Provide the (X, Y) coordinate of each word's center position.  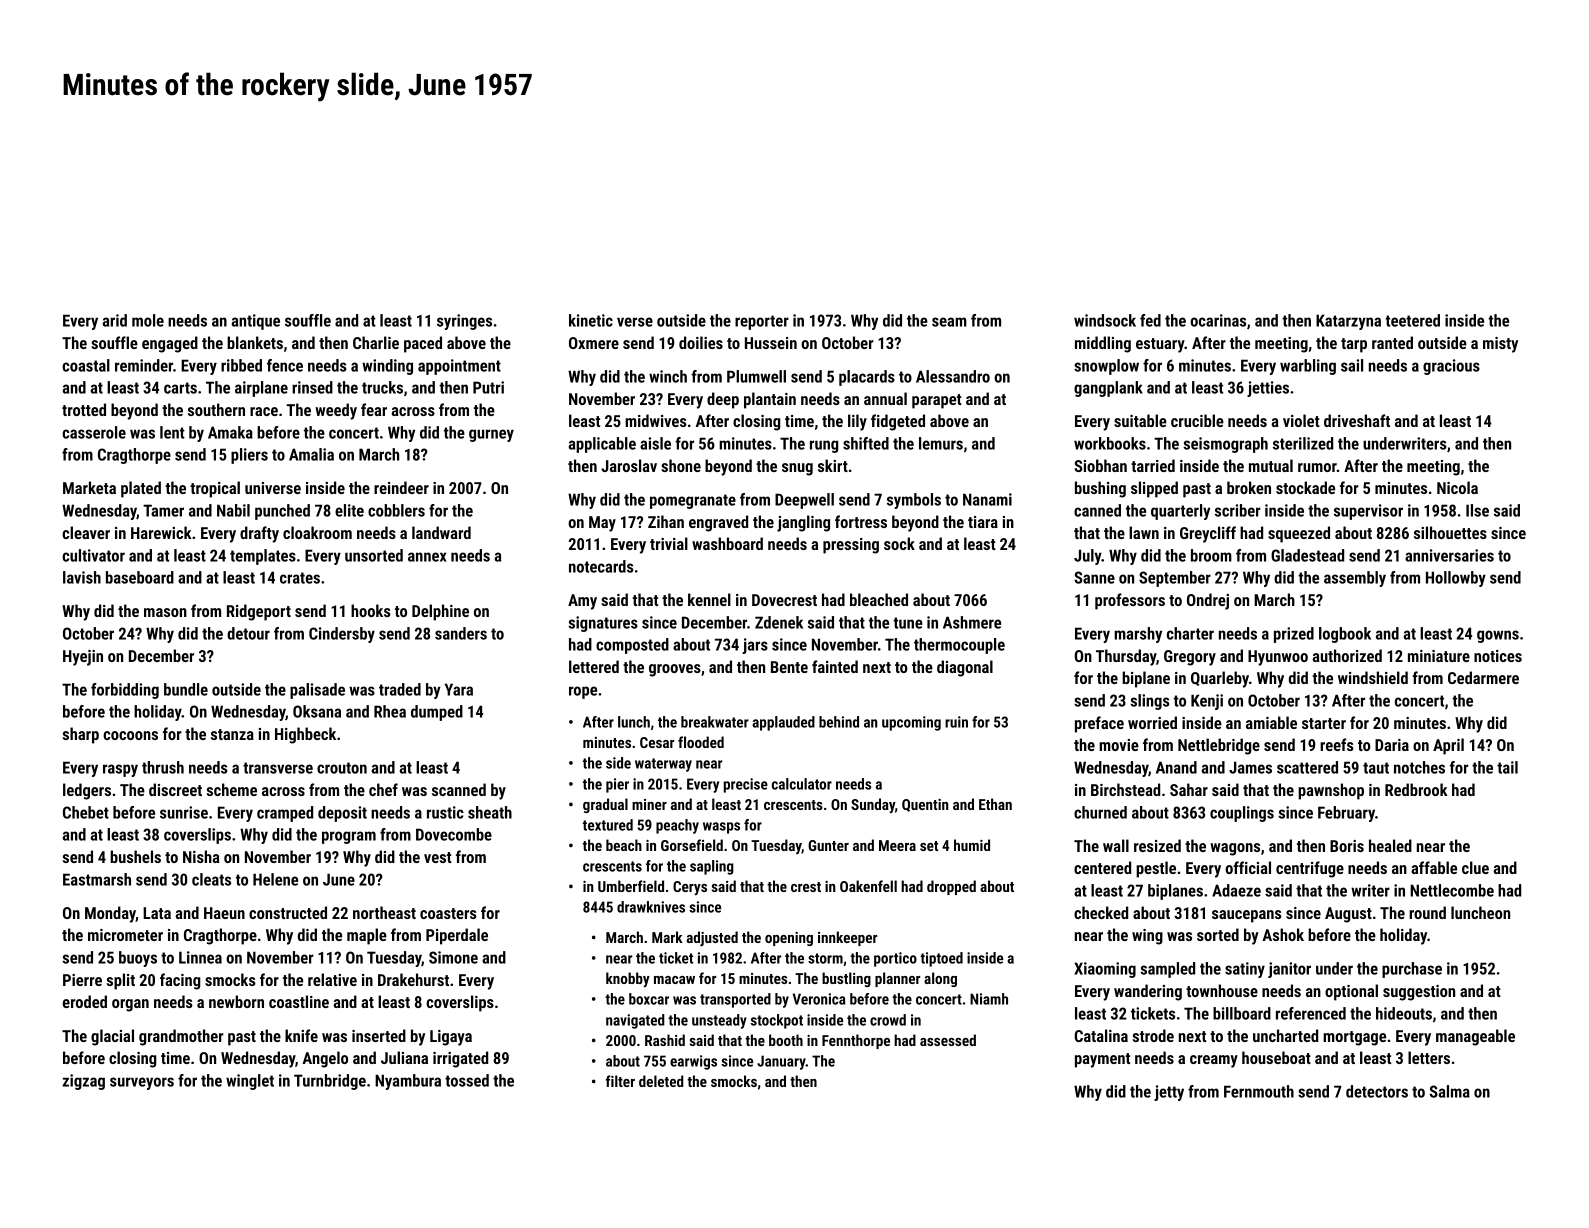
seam (949, 322)
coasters (448, 913)
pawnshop (1331, 791)
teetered (1412, 320)
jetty (1169, 1093)
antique (256, 322)
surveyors (142, 1083)
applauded (783, 723)
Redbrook (1416, 789)
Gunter (828, 845)
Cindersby (342, 635)
